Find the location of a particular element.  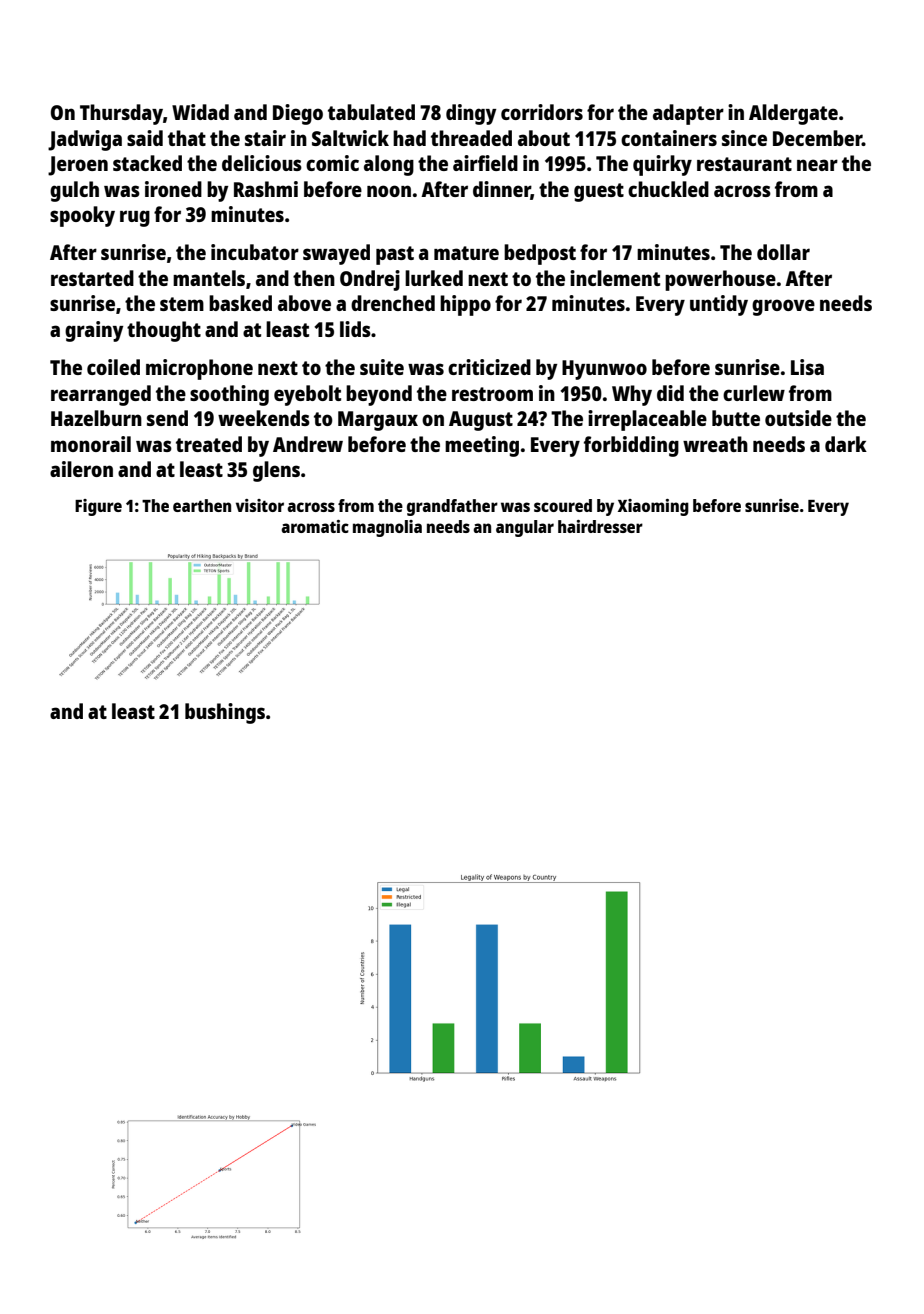

since is located at coordinates (744, 138).
